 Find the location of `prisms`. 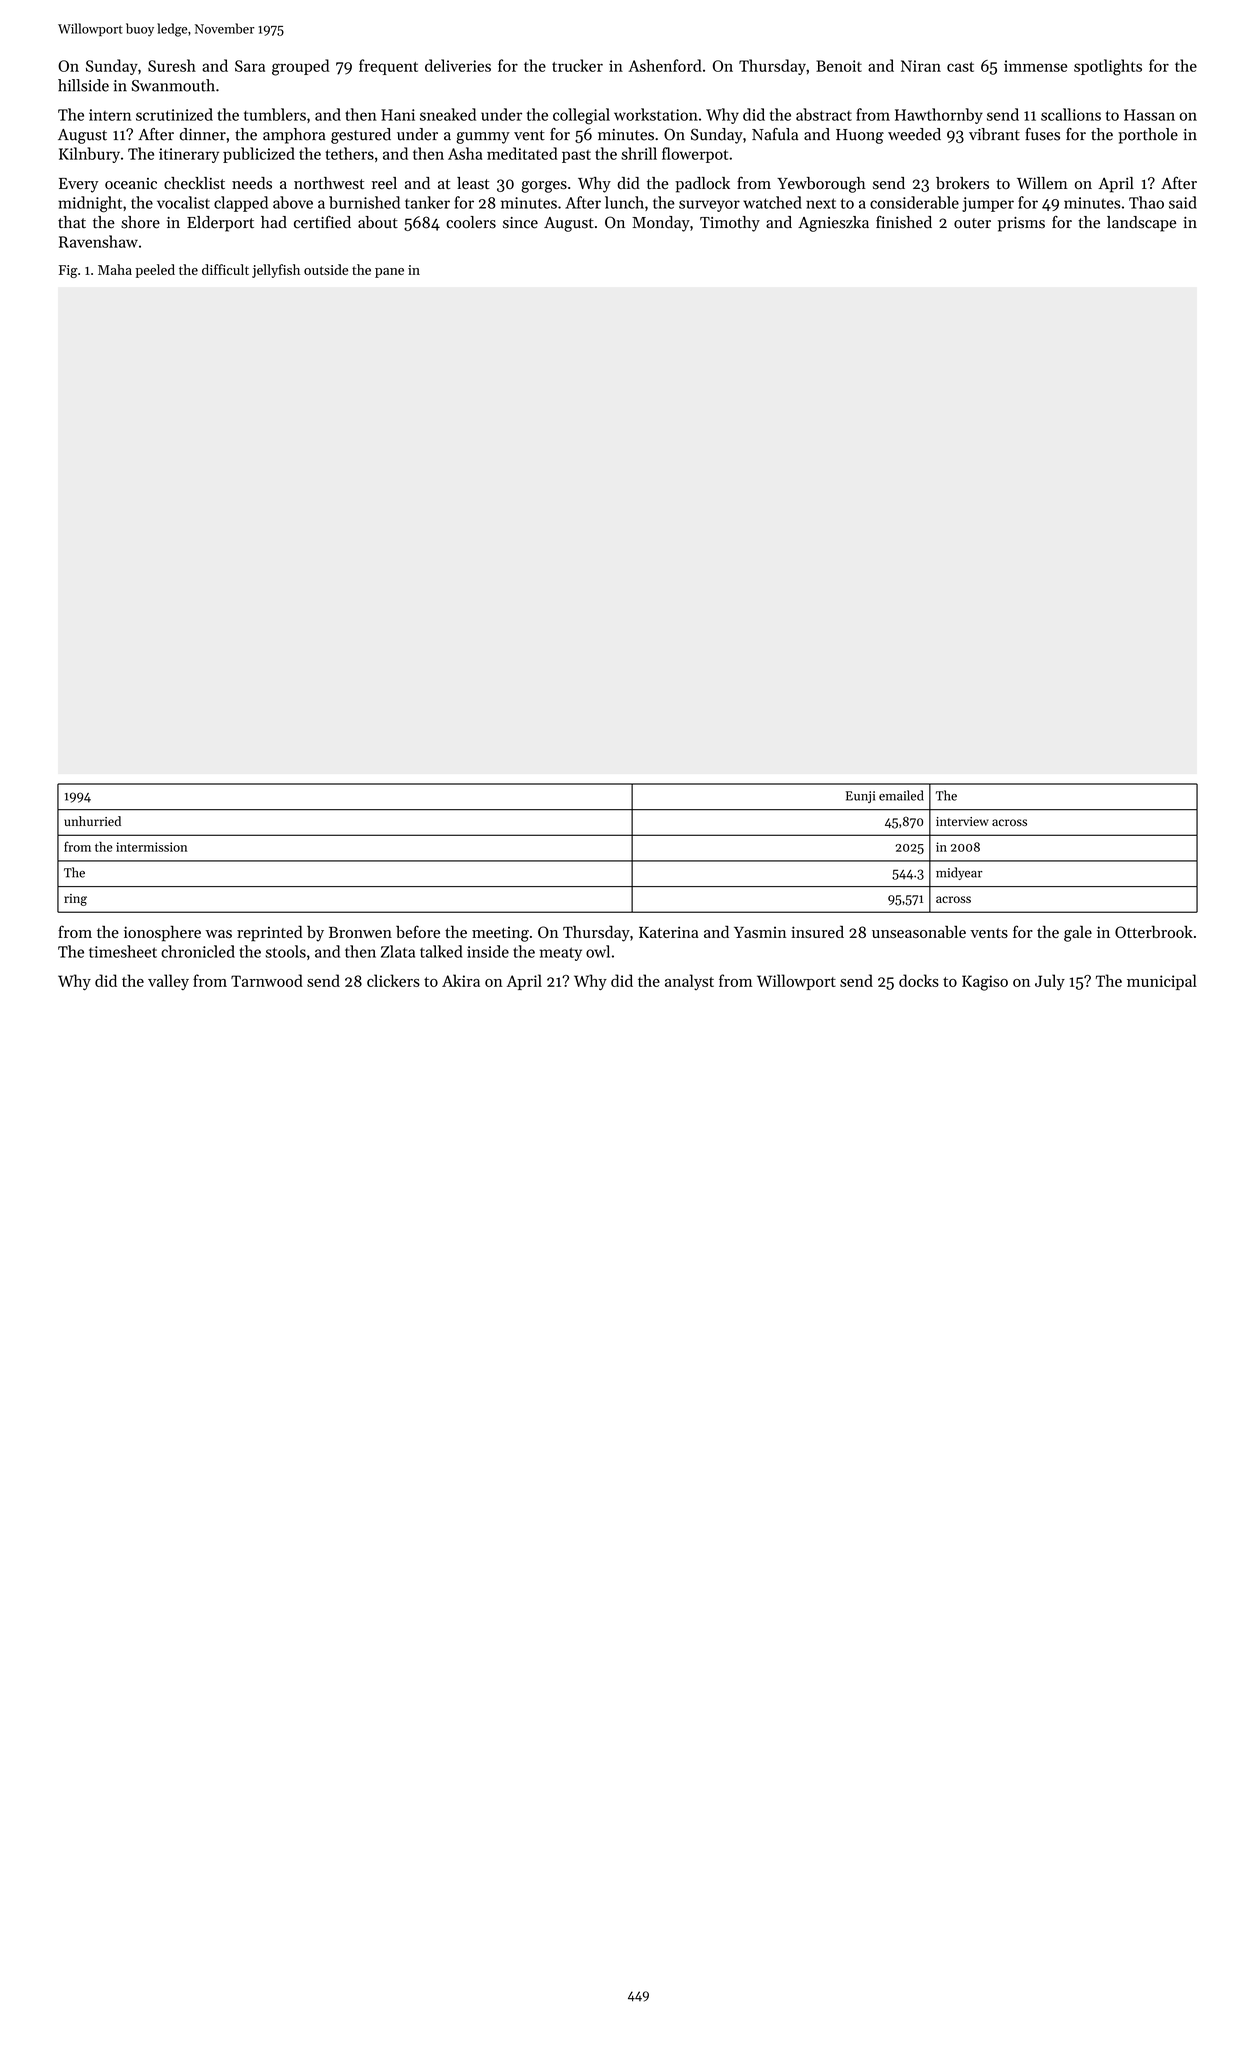

prisms is located at coordinates (1021, 224).
